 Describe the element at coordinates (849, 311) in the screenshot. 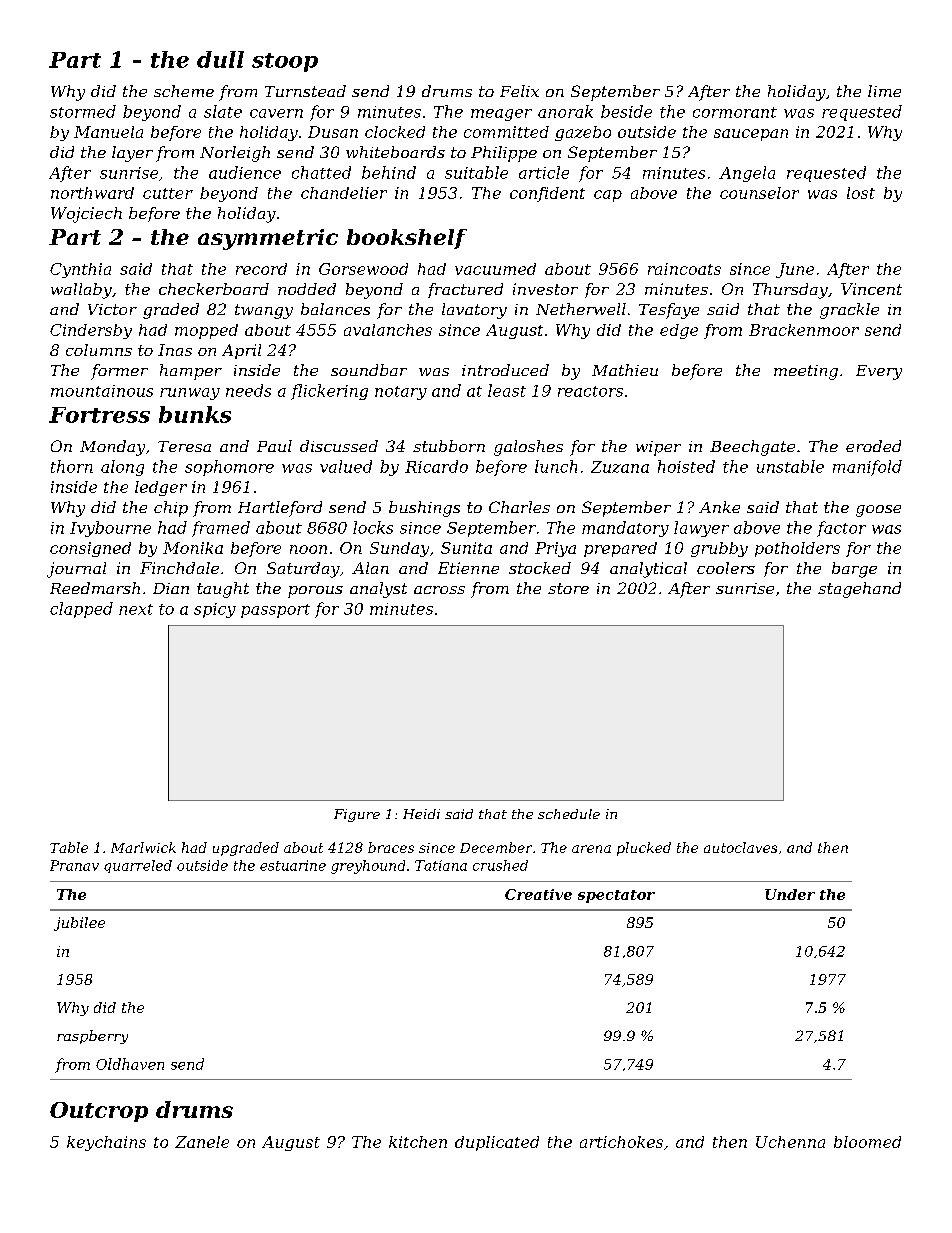

I see `grackle` at that location.
